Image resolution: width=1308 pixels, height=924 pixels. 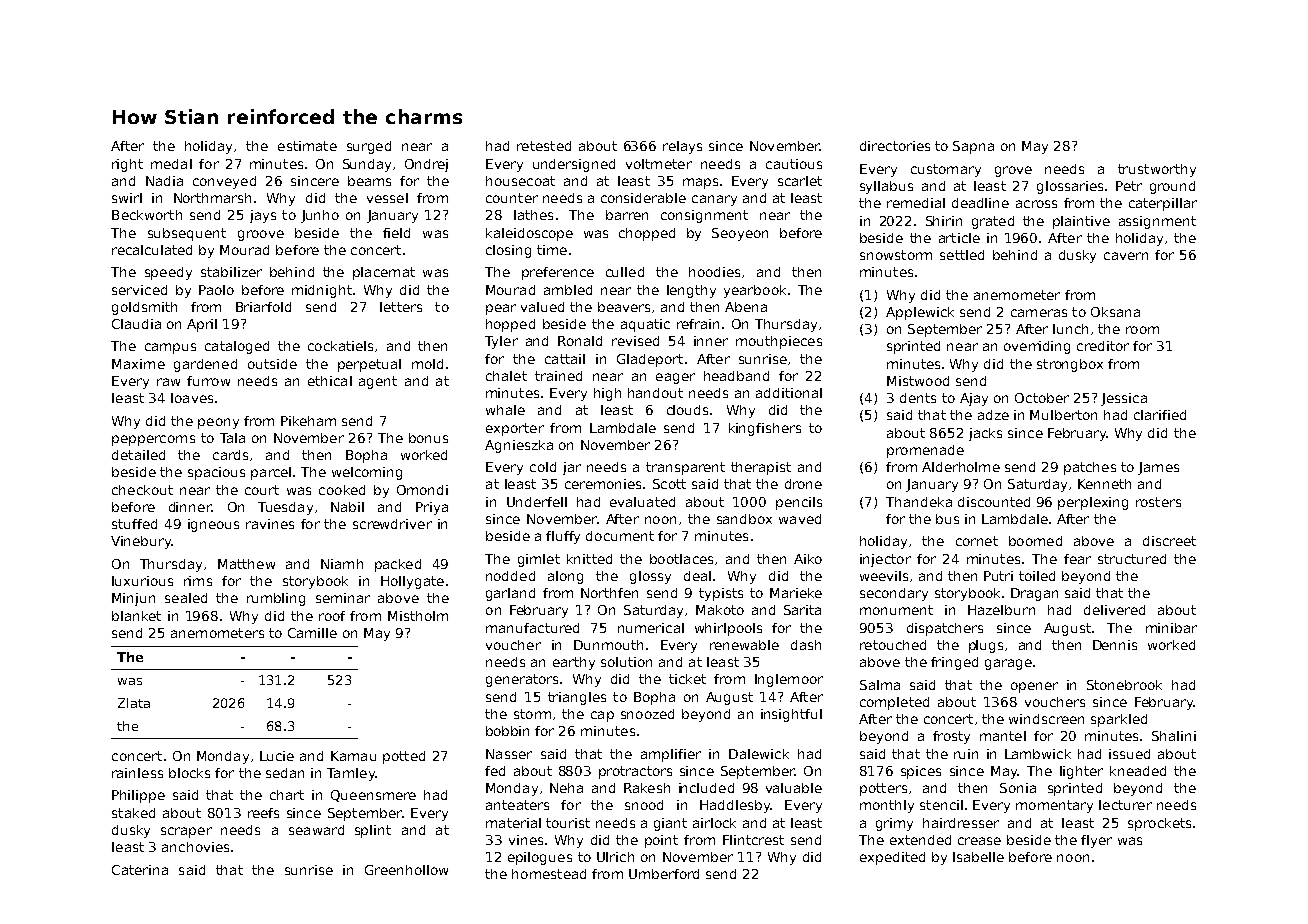 I want to click on seaward, so click(x=316, y=830).
